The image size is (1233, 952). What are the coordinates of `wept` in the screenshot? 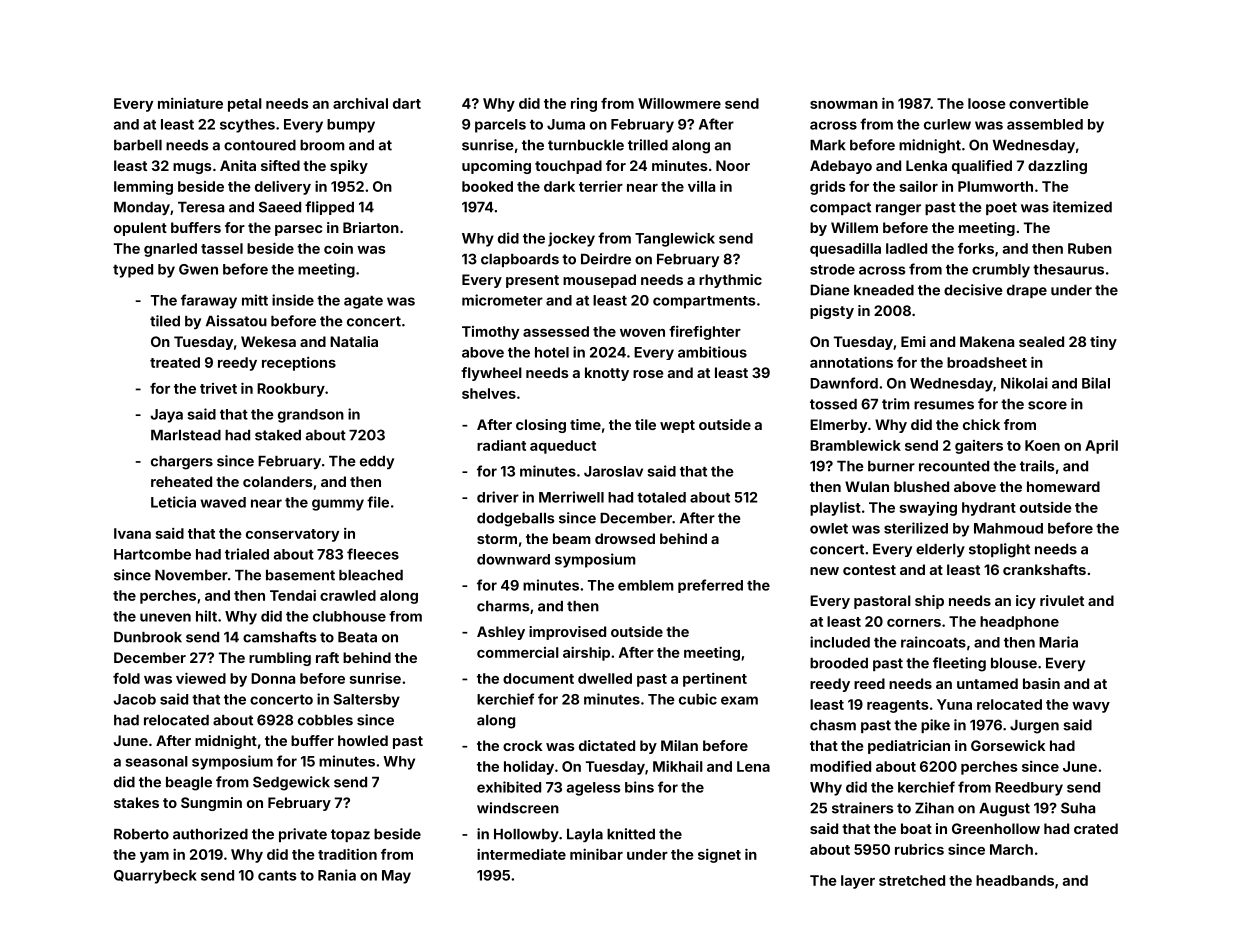 It's located at (677, 426).
